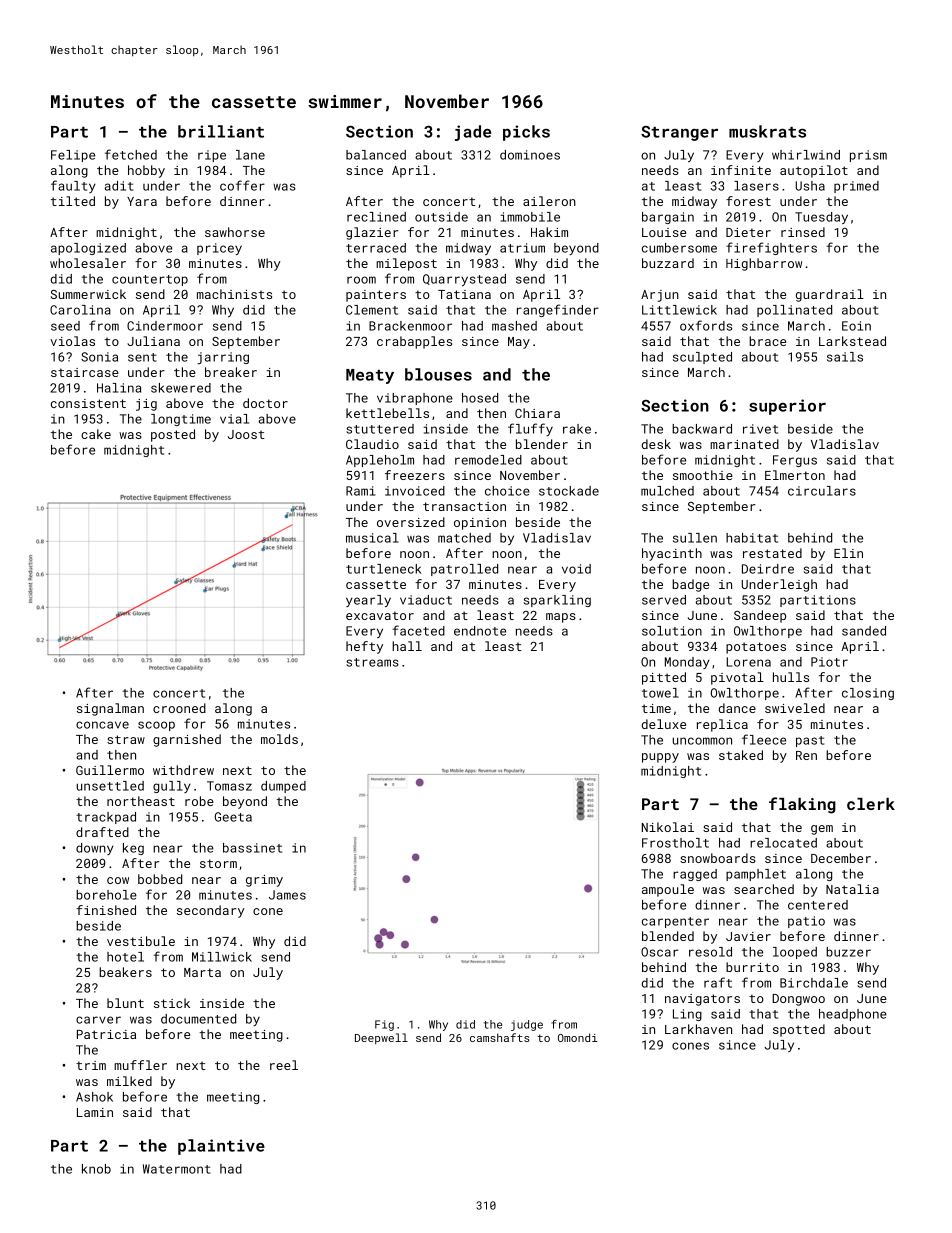  I want to click on transaction, so click(464, 506).
